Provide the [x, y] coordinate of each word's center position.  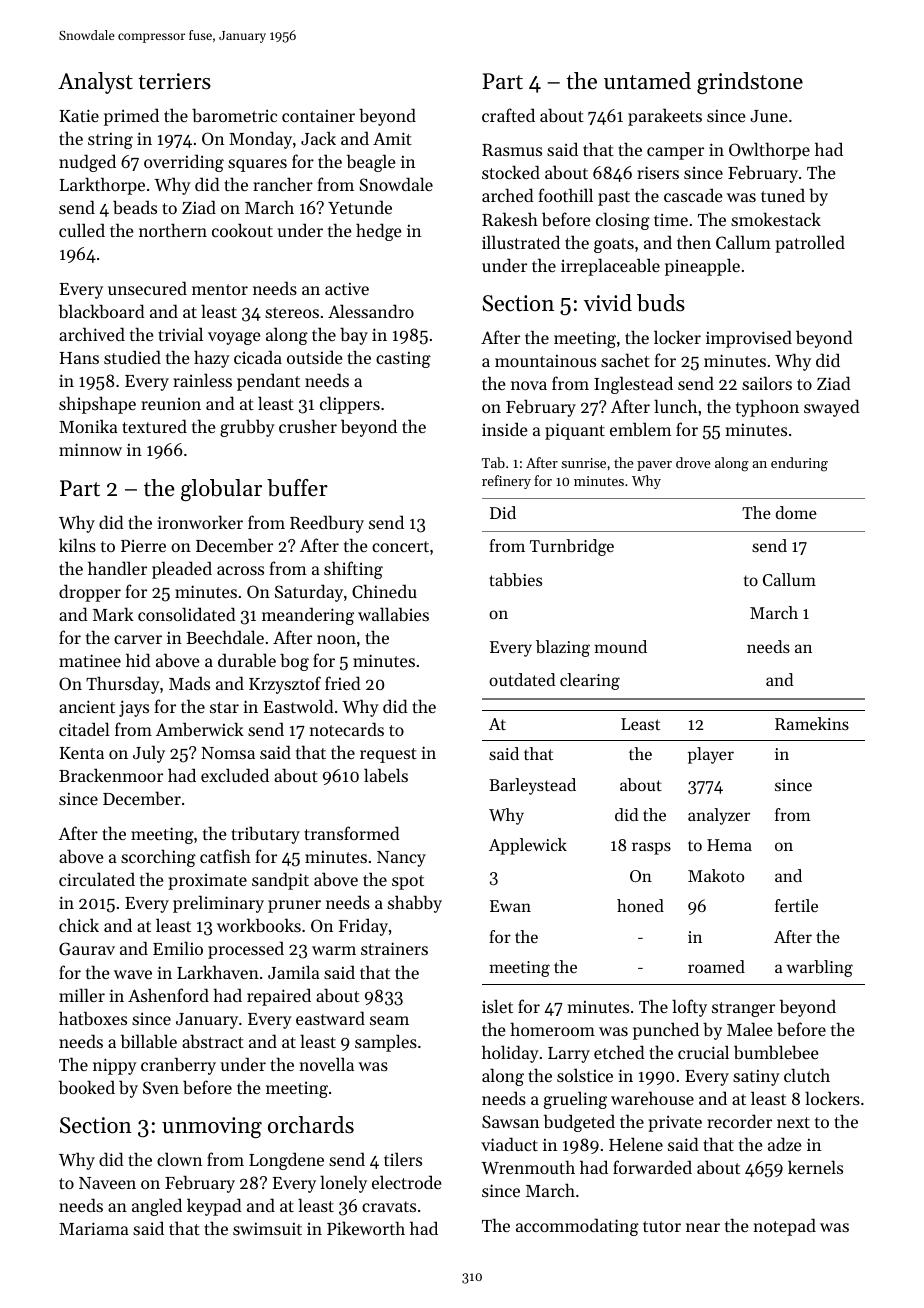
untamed [647, 81]
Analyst [95, 83]
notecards [347, 729]
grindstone [750, 83]
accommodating [577, 1227]
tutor [662, 1226]
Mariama [94, 1228]
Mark [113, 614]
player [711, 755]
